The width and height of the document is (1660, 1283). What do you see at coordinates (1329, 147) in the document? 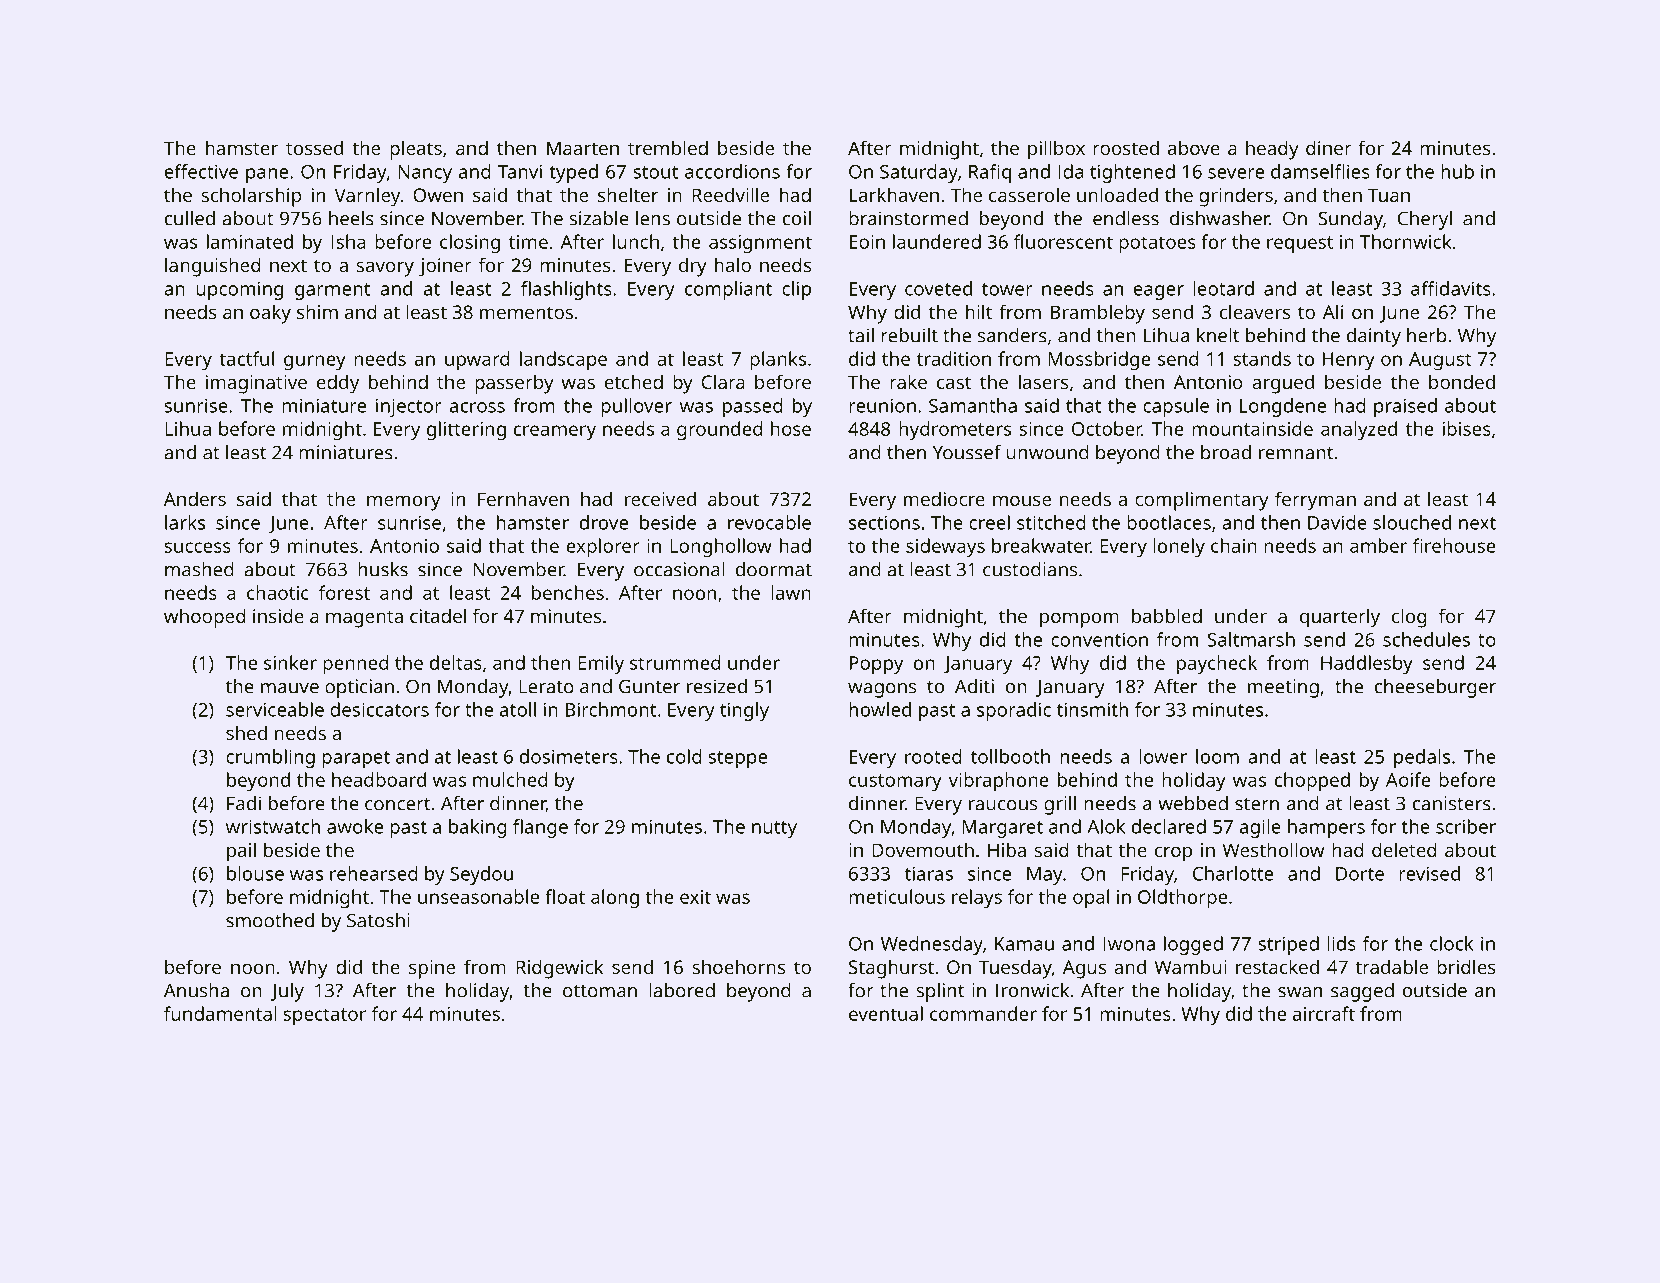
I see `diner` at bounding box center [1329, 147].
